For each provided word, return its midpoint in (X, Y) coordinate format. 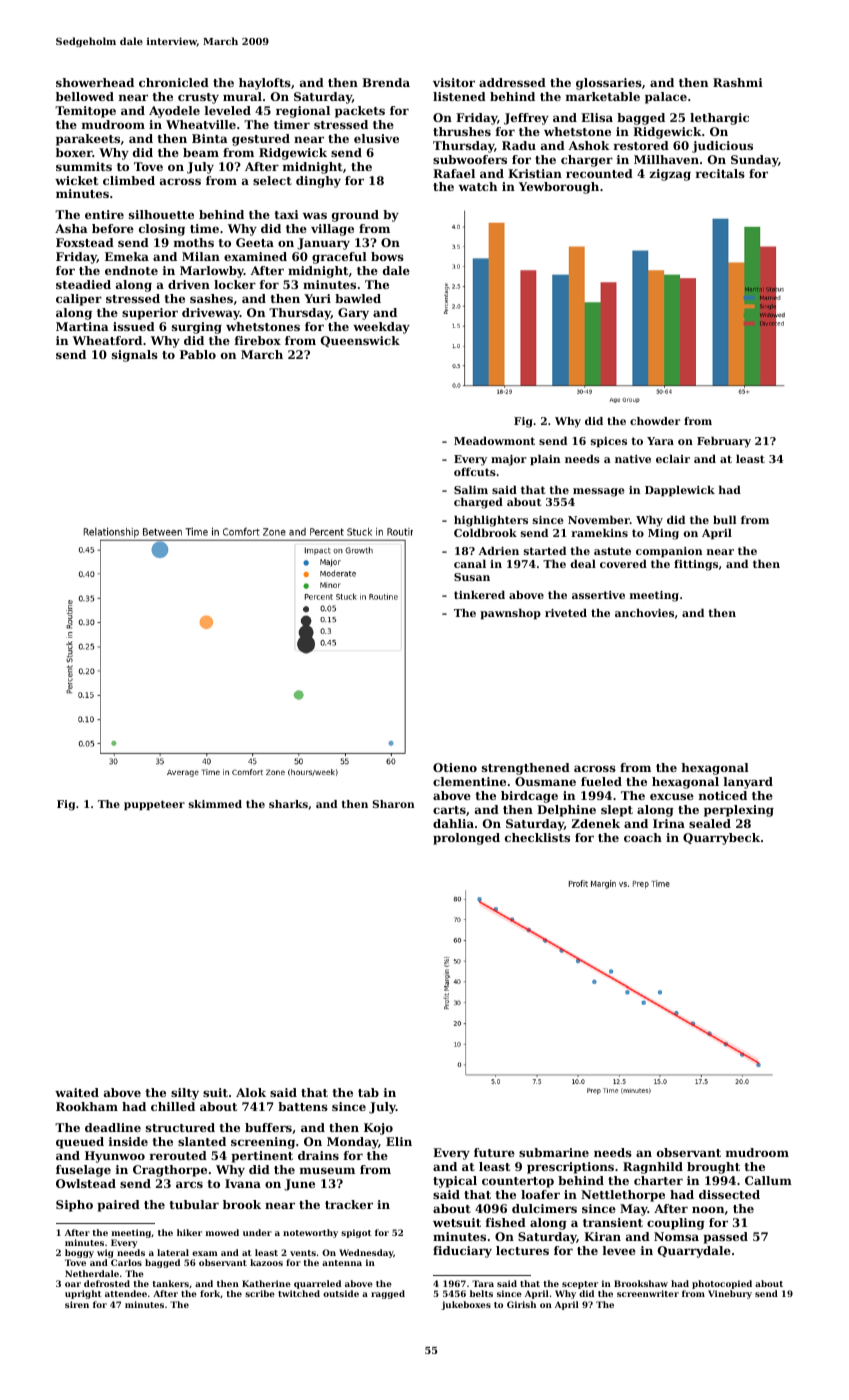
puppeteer (154, 805)
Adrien (499, 550)
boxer (74, 152)
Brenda (386, 82)
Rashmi (738, 82)
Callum (768, 1180)
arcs (189, 1184)
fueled (601, 781)
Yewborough (559, 188)
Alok (251, 1092)
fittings (696, 565)
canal (470, 563)
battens (303, 1106)
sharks (288, 804)
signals (135, 356)
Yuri (317, 298)
